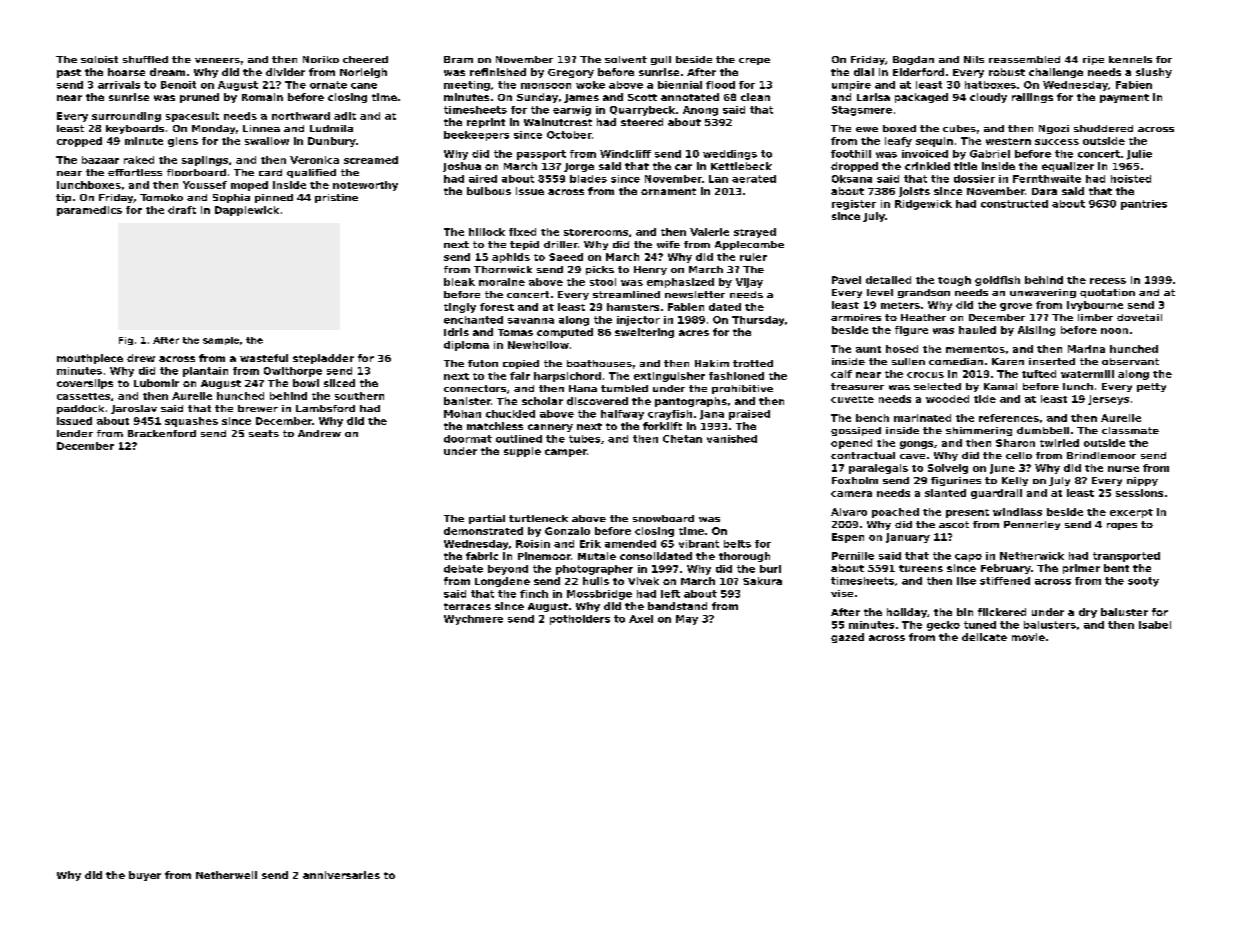 Image resolution: width=1233 pixels, height=952 pixels. Describe the element at coordinates (1024, 59) in the page. I see `reassembled` at that location.
